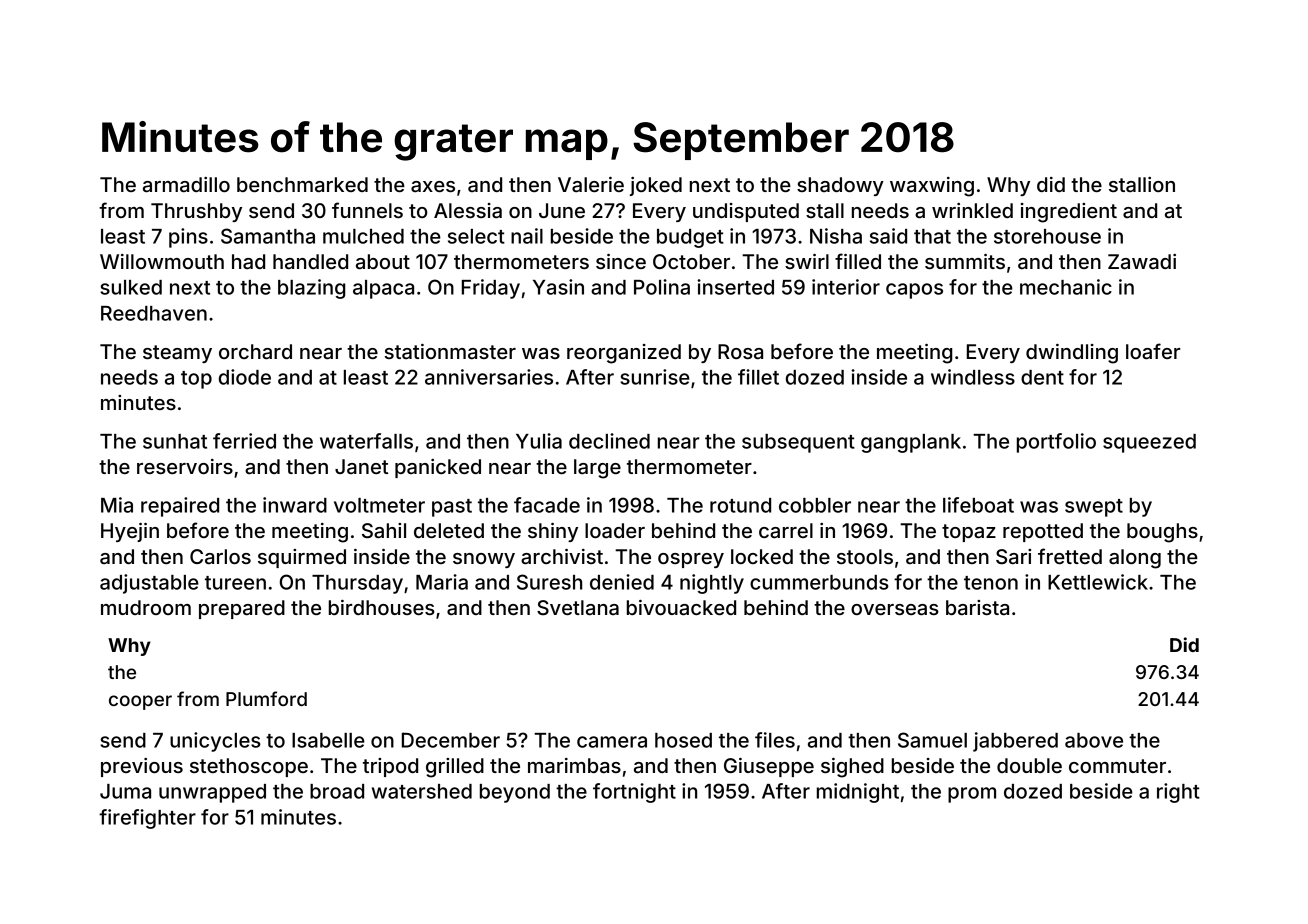  I want to click on broad, so click(337, 791).
